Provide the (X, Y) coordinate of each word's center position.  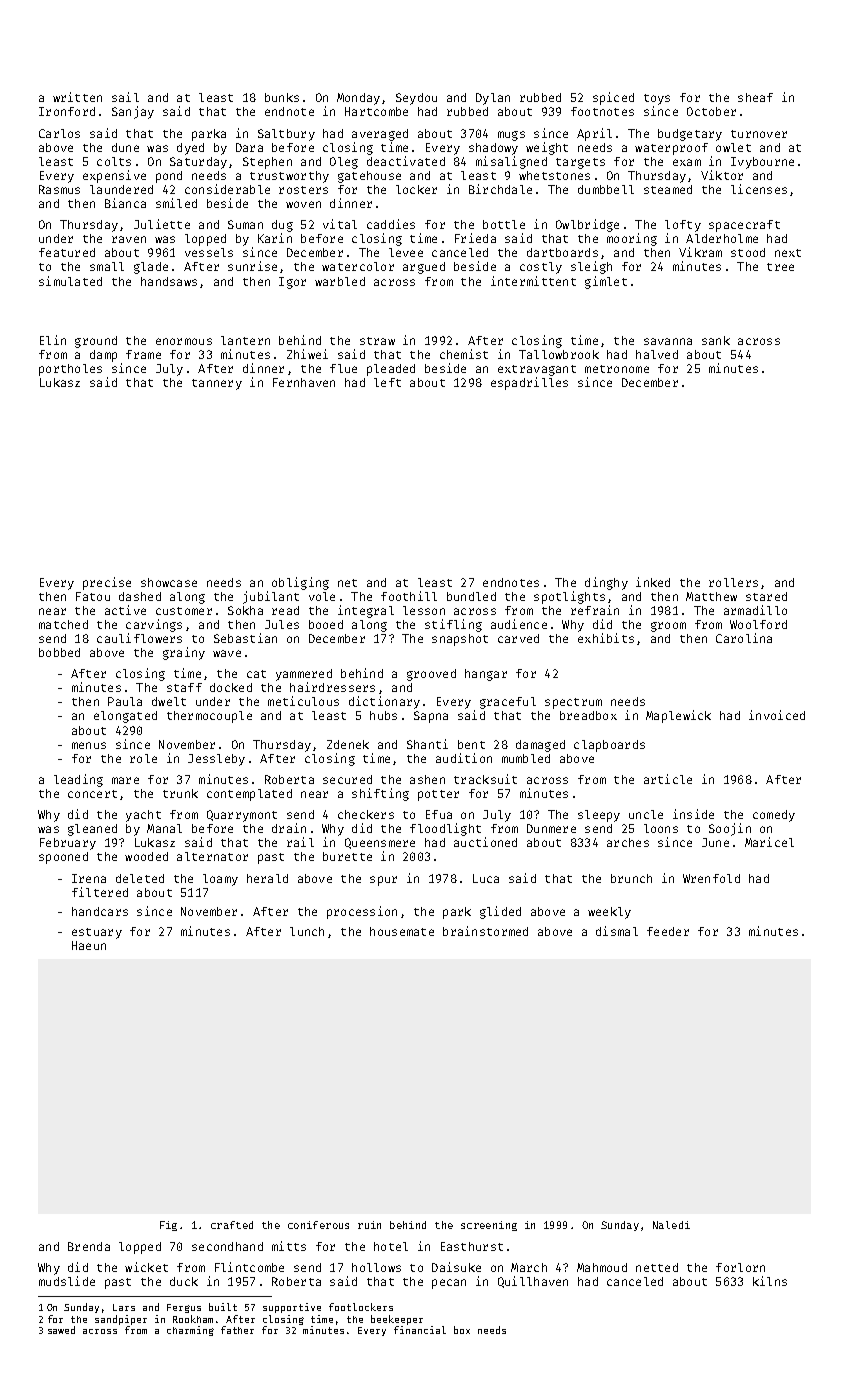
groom (668, 627)
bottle (504, 224)
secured (347, 779)
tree (780, 267)
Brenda (89, 1246)
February (68, 844)
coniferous (318, 1225)
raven (129, 239)
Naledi (671, 1225)
